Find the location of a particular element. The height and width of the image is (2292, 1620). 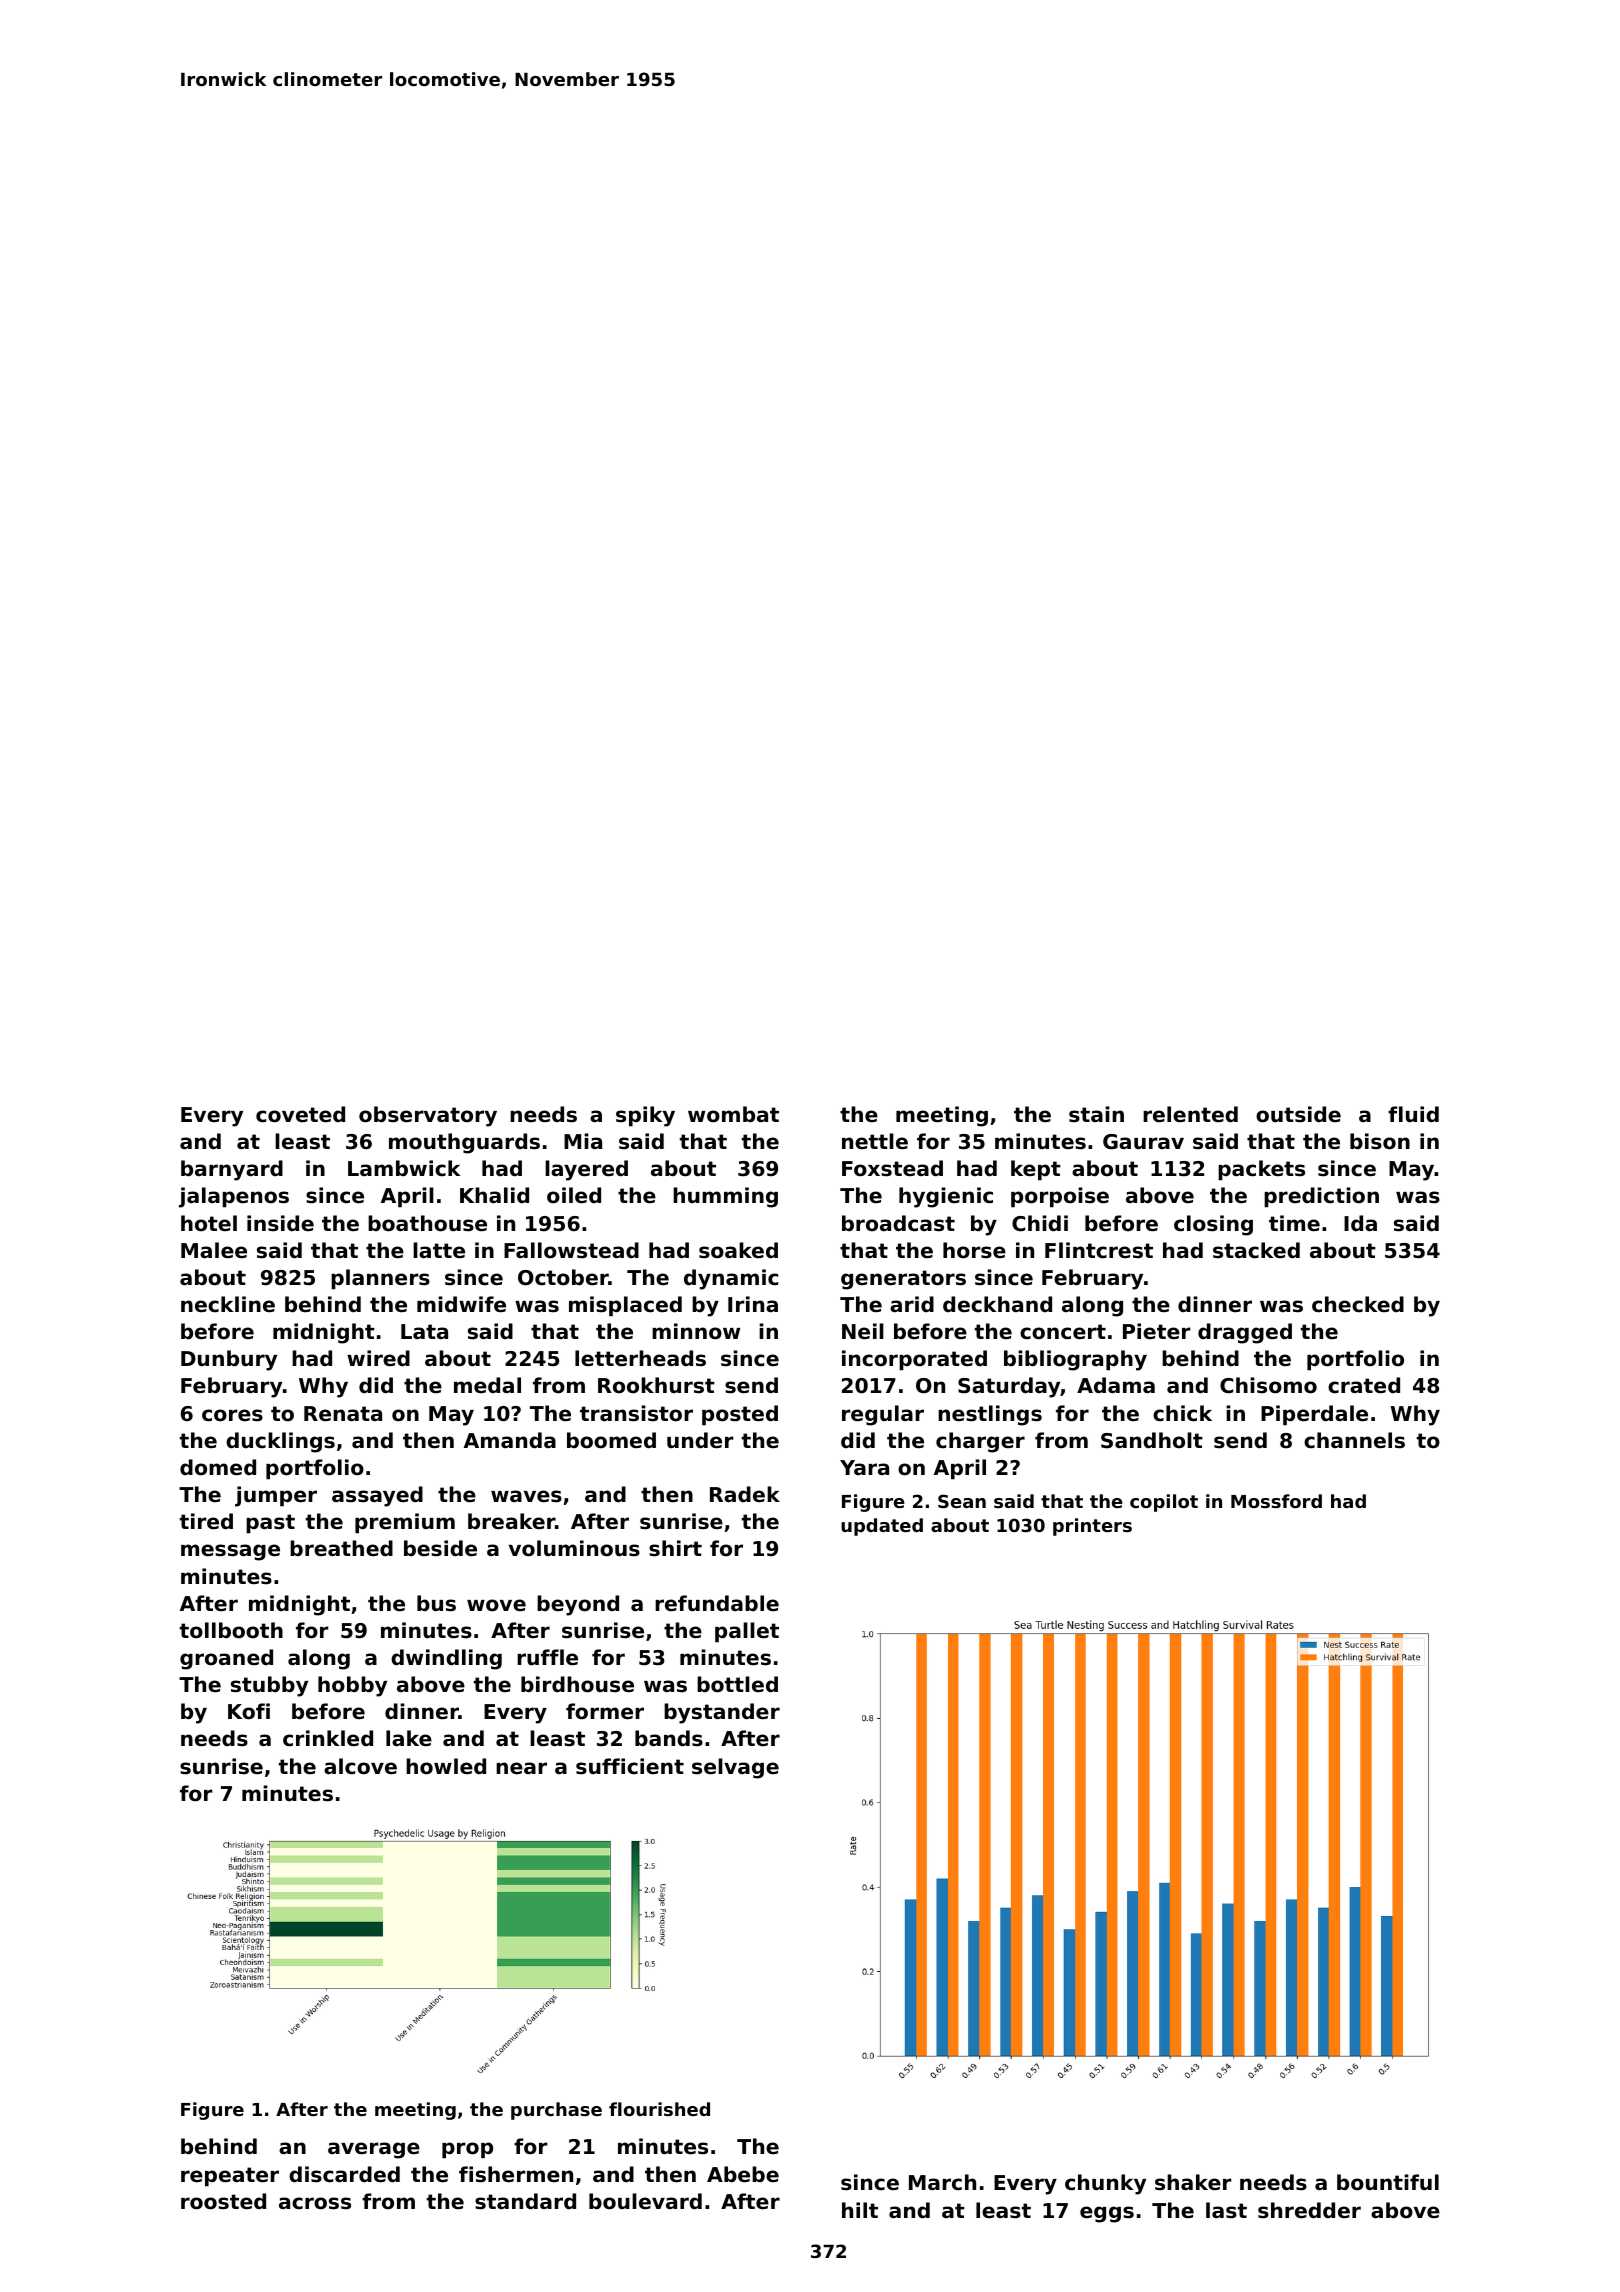

soaked is located at coordinates (738, 1250).
